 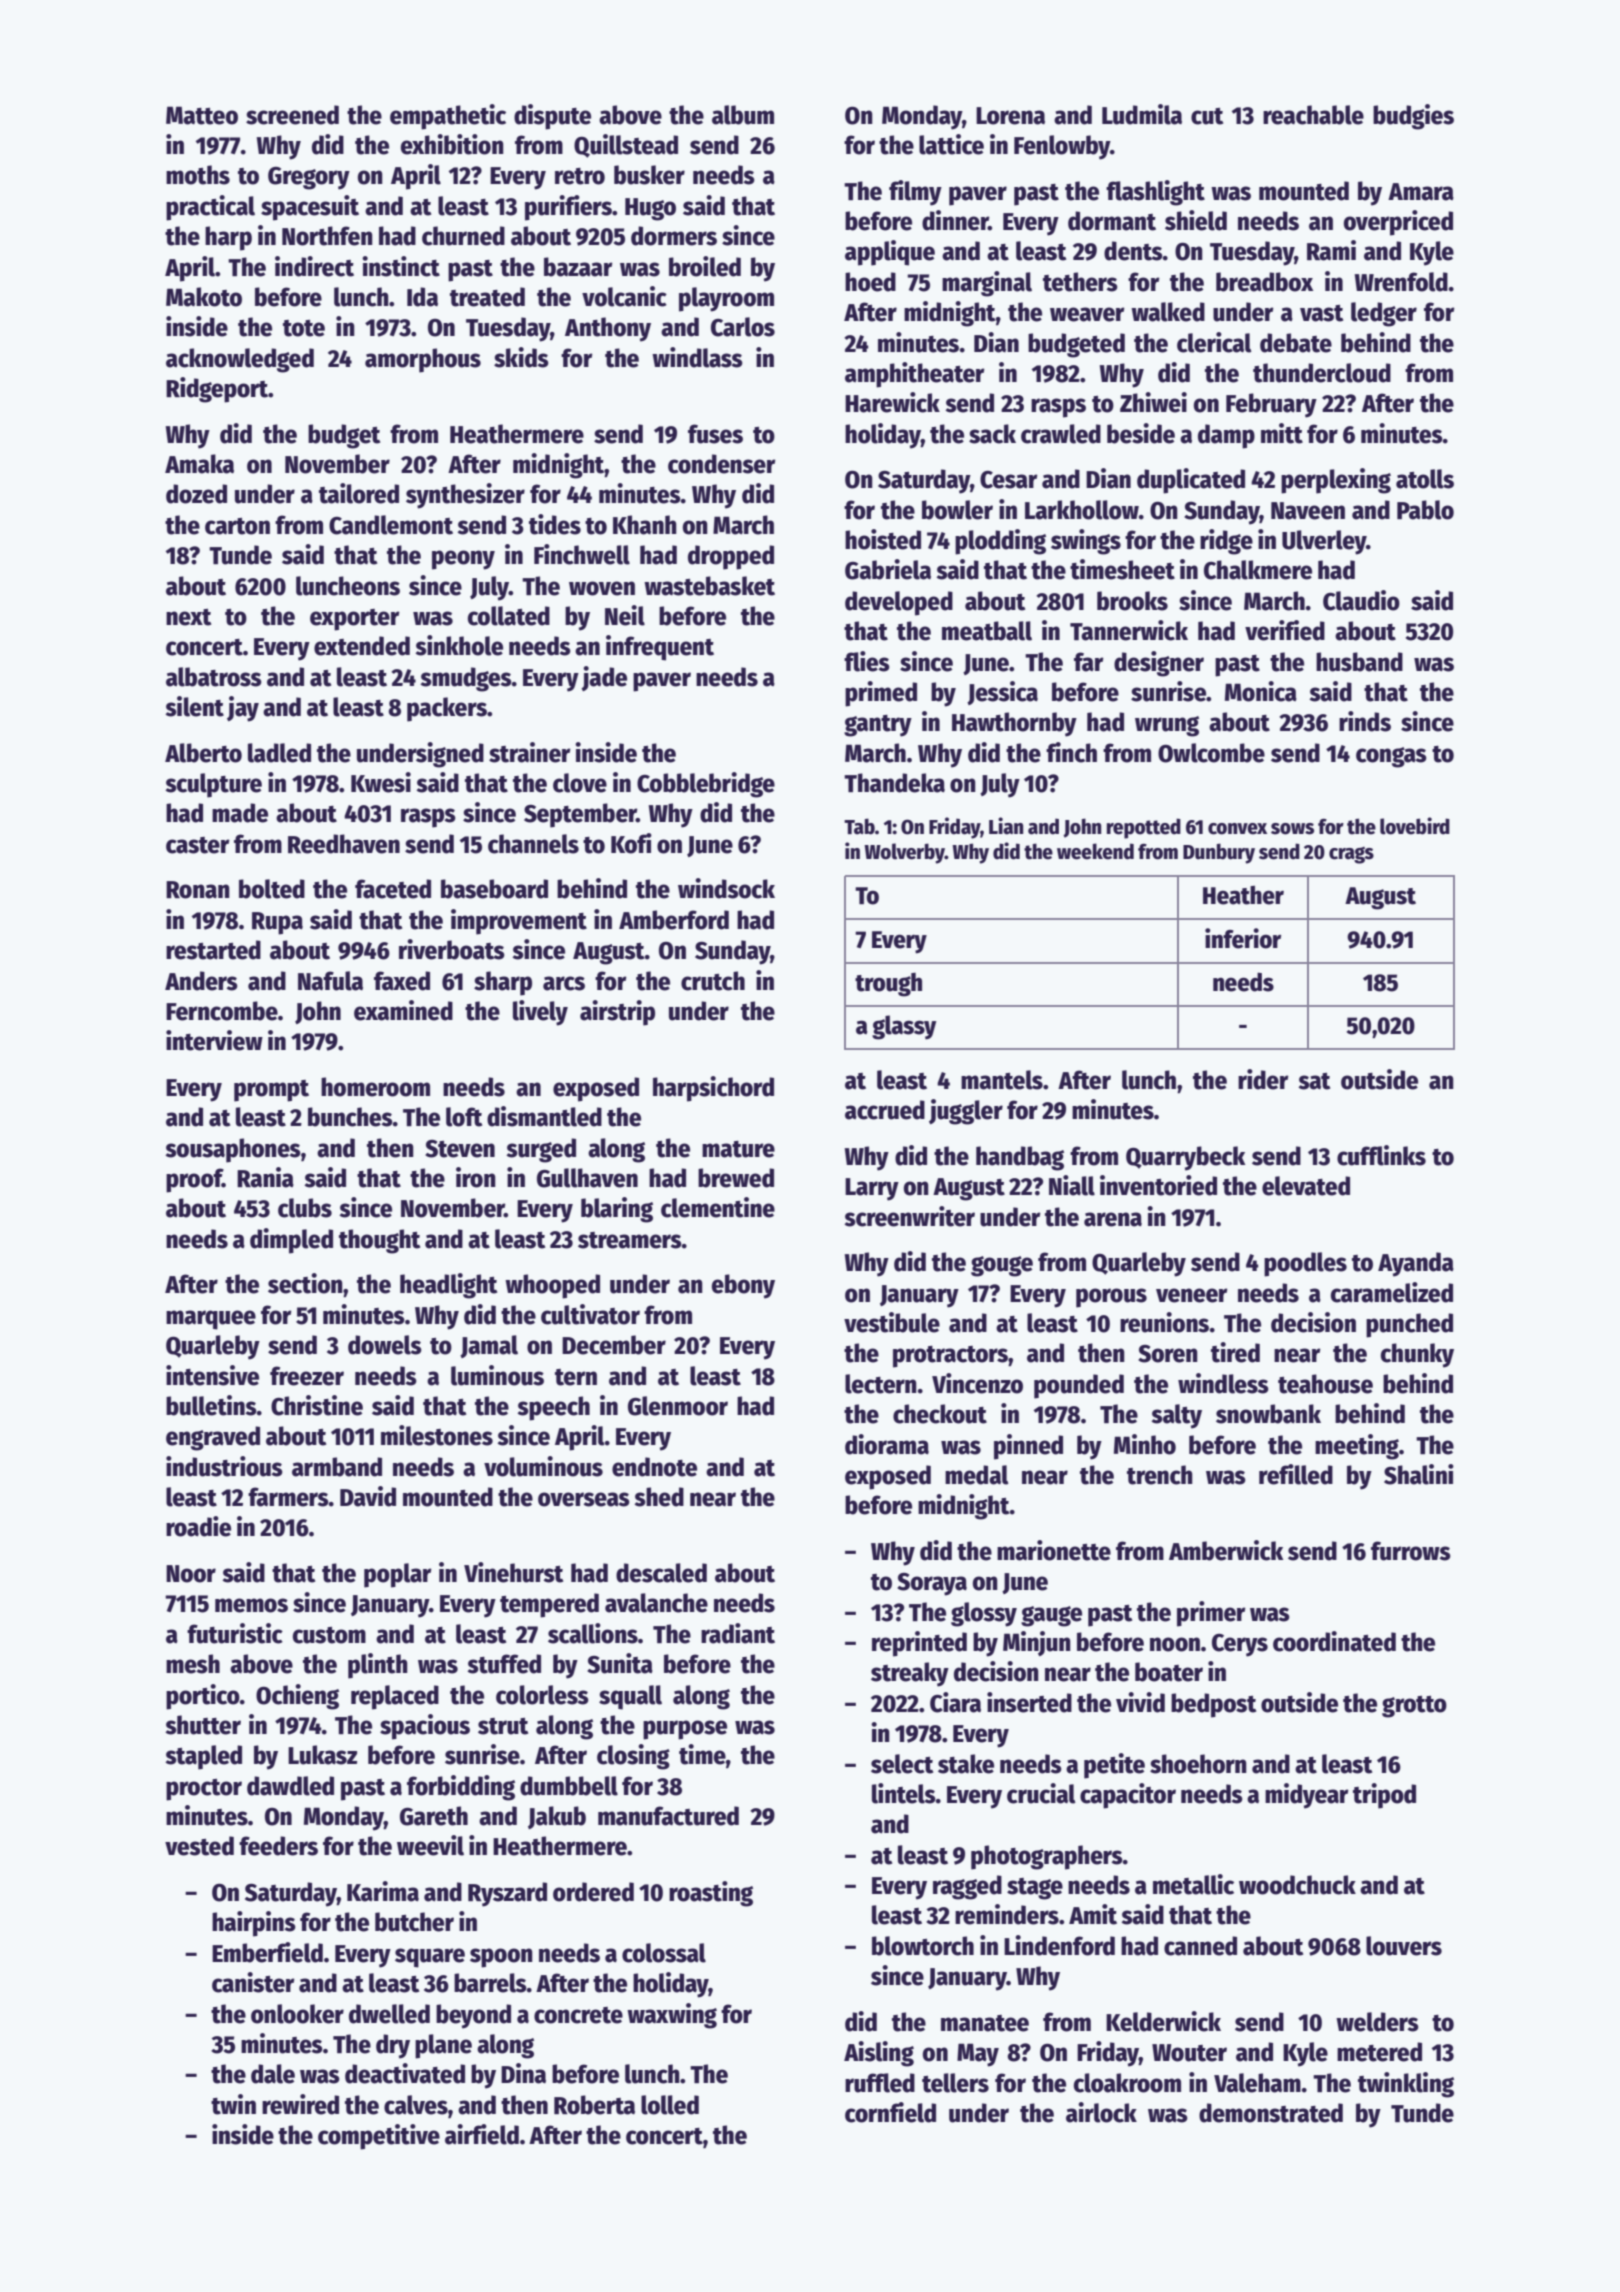 What do you see at coordinates (1200, 1946) in the screenshot?
I see `canned` at bounding box center [1200, 1946].
